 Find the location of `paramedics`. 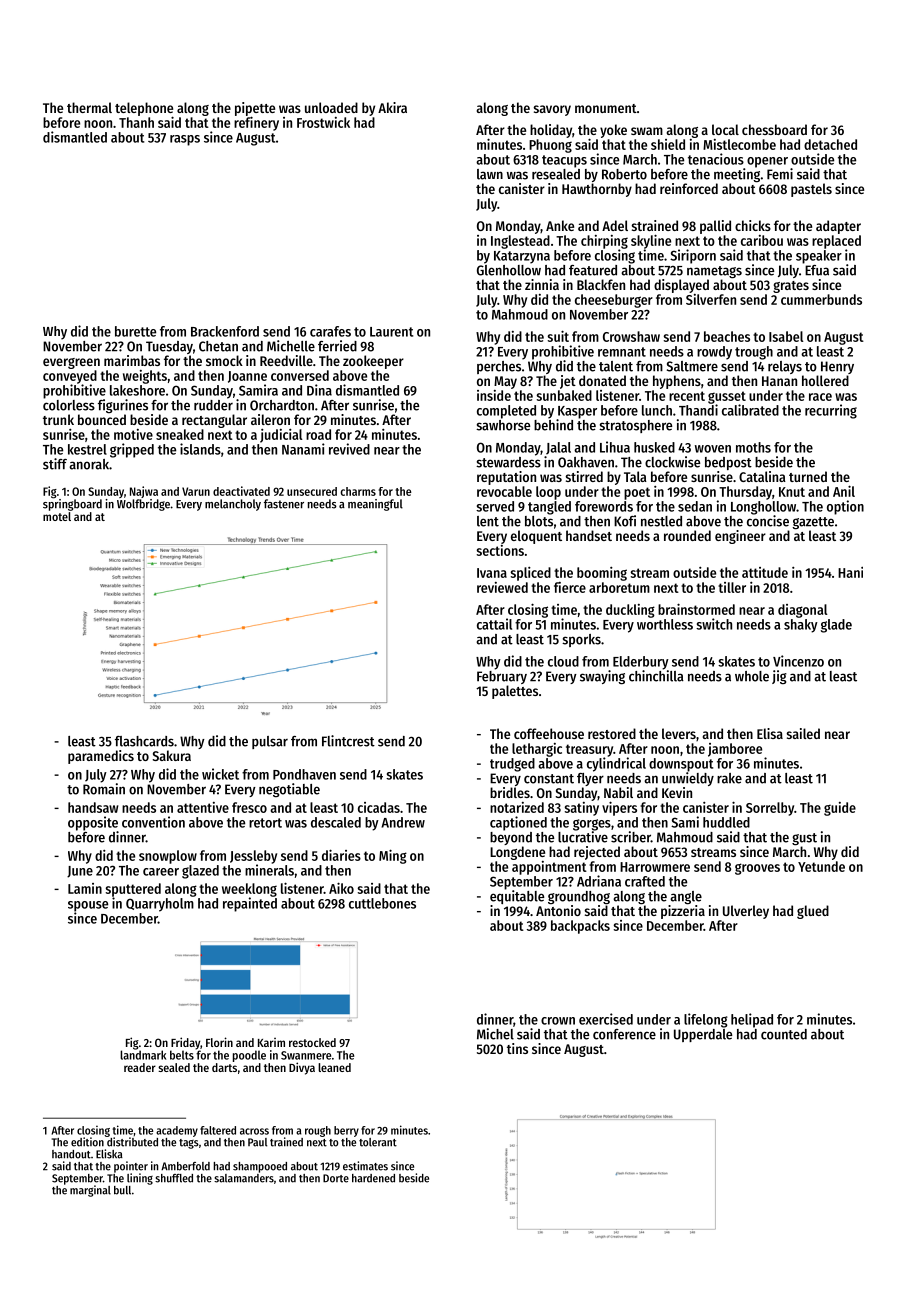

paramedics is located at coordinates (101, 757).
